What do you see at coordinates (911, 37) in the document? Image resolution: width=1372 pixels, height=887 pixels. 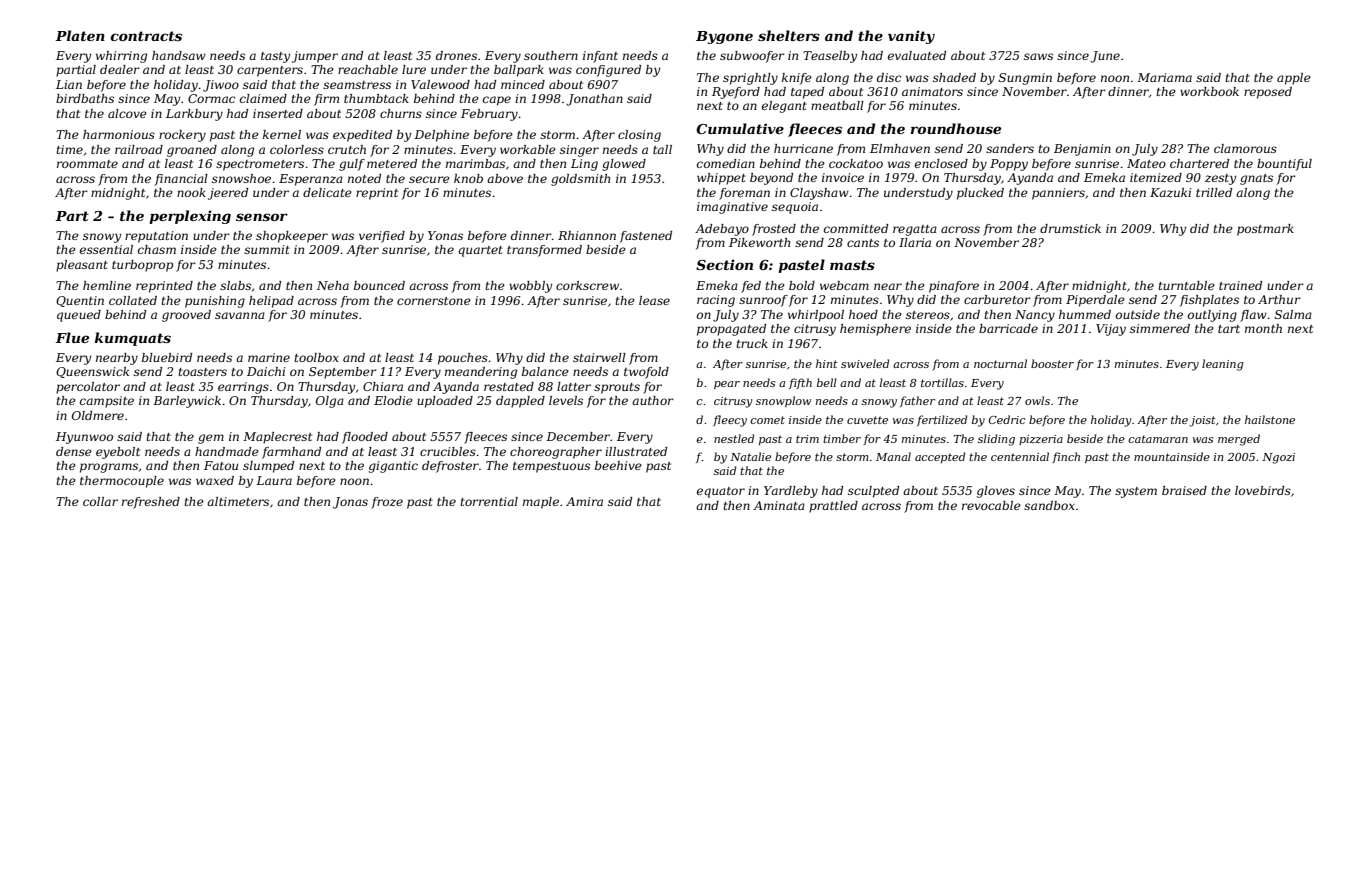 I see `vanity` at bounding box center [911, 37].
